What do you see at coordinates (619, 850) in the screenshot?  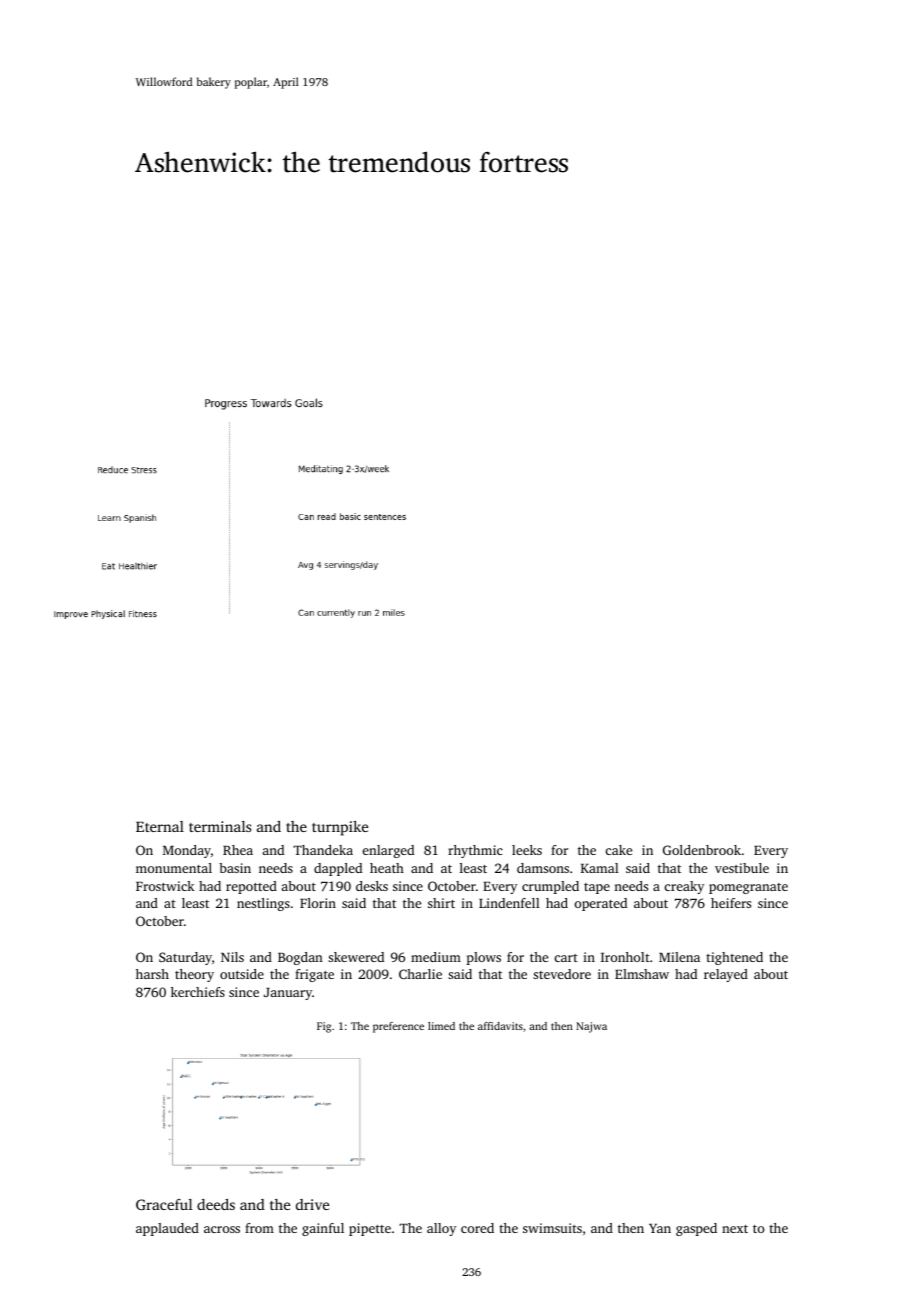 I see `cake` at bounding box center [619, 850].
